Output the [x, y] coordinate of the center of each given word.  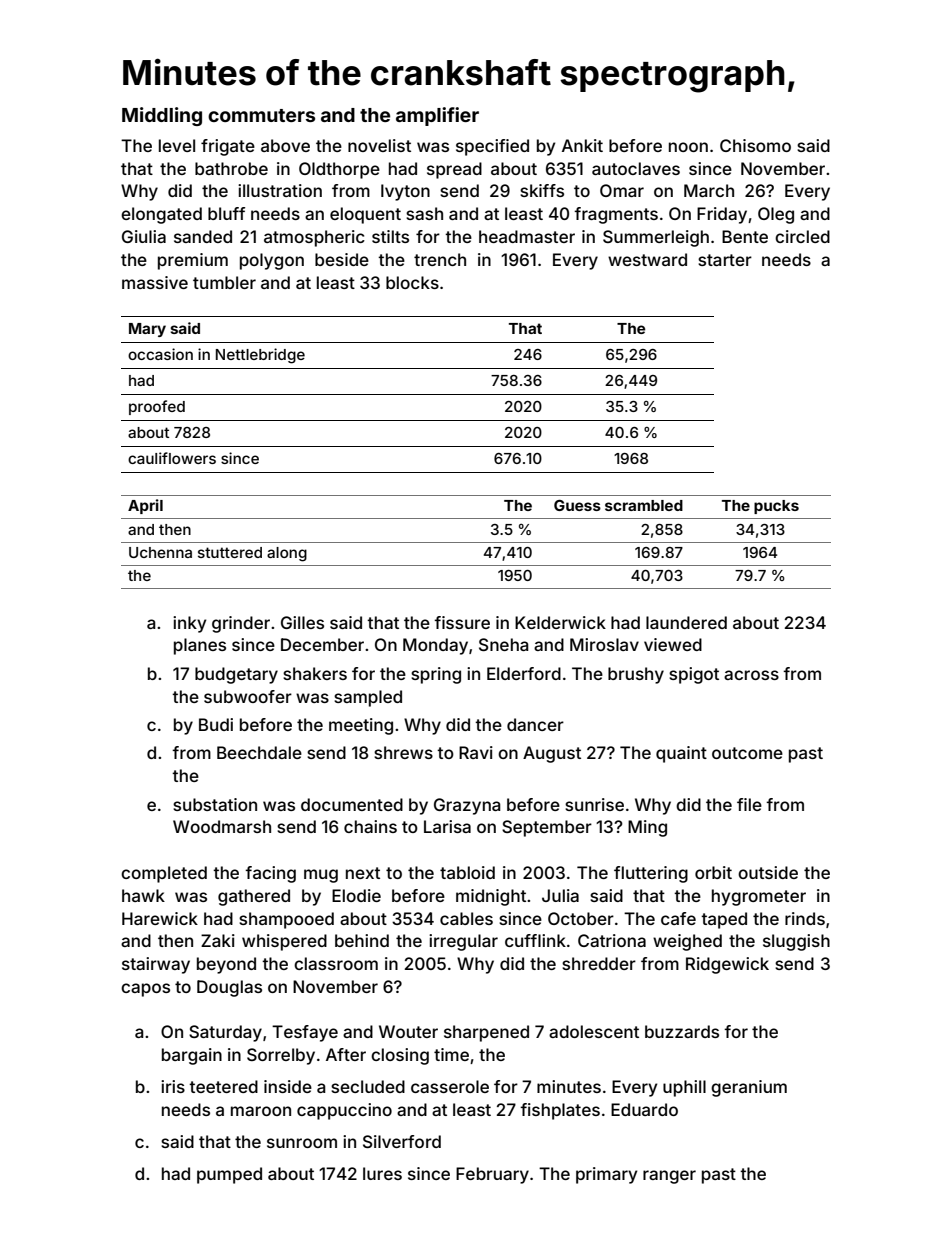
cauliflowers [172, 458]
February [492, 1175]
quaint [681, 754]
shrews [403, 752]
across [751, 675]
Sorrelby [281, 1056]
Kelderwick [560, 622]
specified [492, 147]
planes [200, 646]
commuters [261, 115]
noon [688, 147]
